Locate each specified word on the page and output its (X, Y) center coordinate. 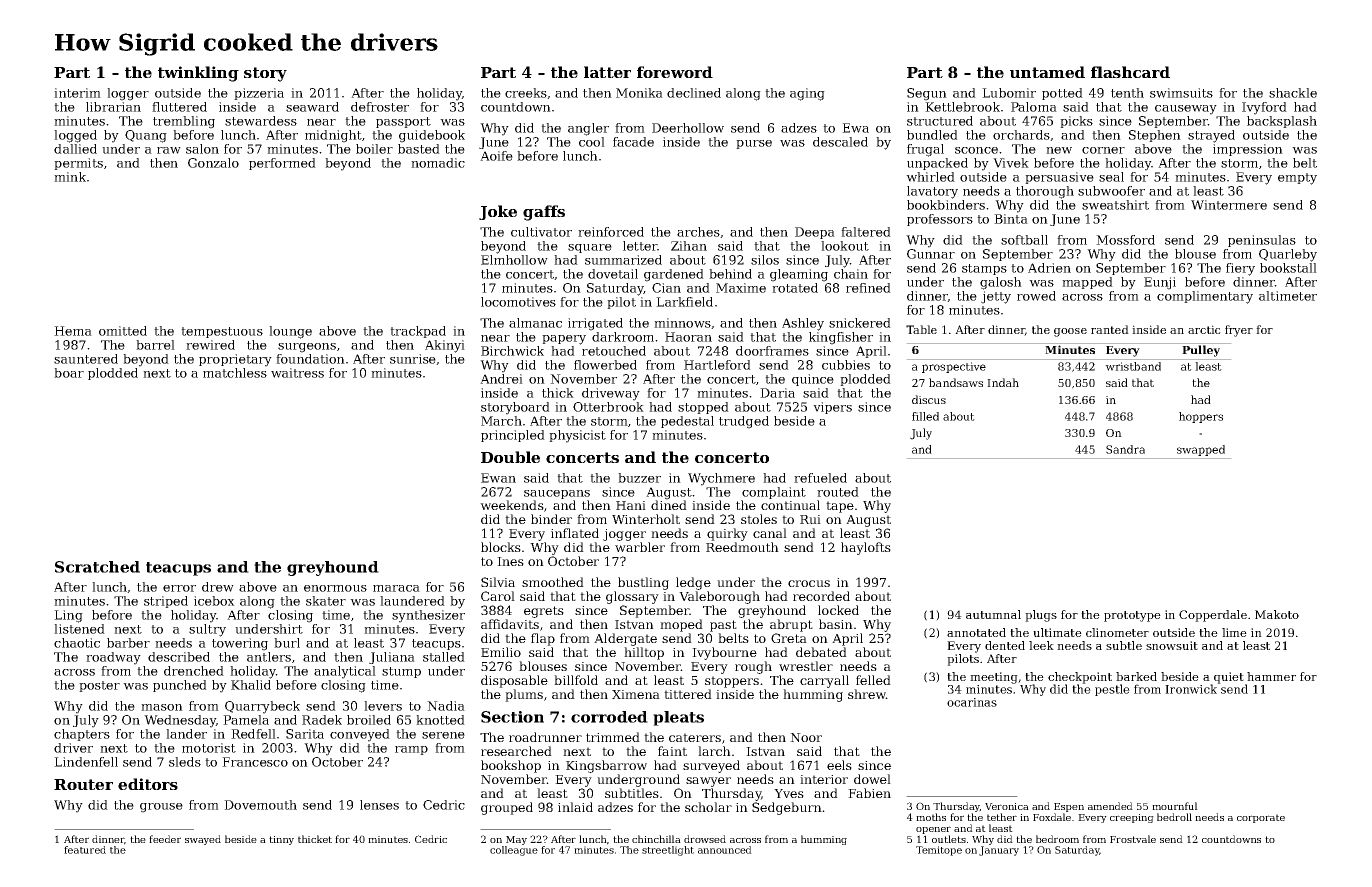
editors (148, 784)
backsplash (1282, 122)
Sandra (1125, 449)
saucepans (557, 494)
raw (169, 150)
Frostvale (1133, 839)
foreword (675, 72)
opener (933, 830)
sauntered (86, 359)
